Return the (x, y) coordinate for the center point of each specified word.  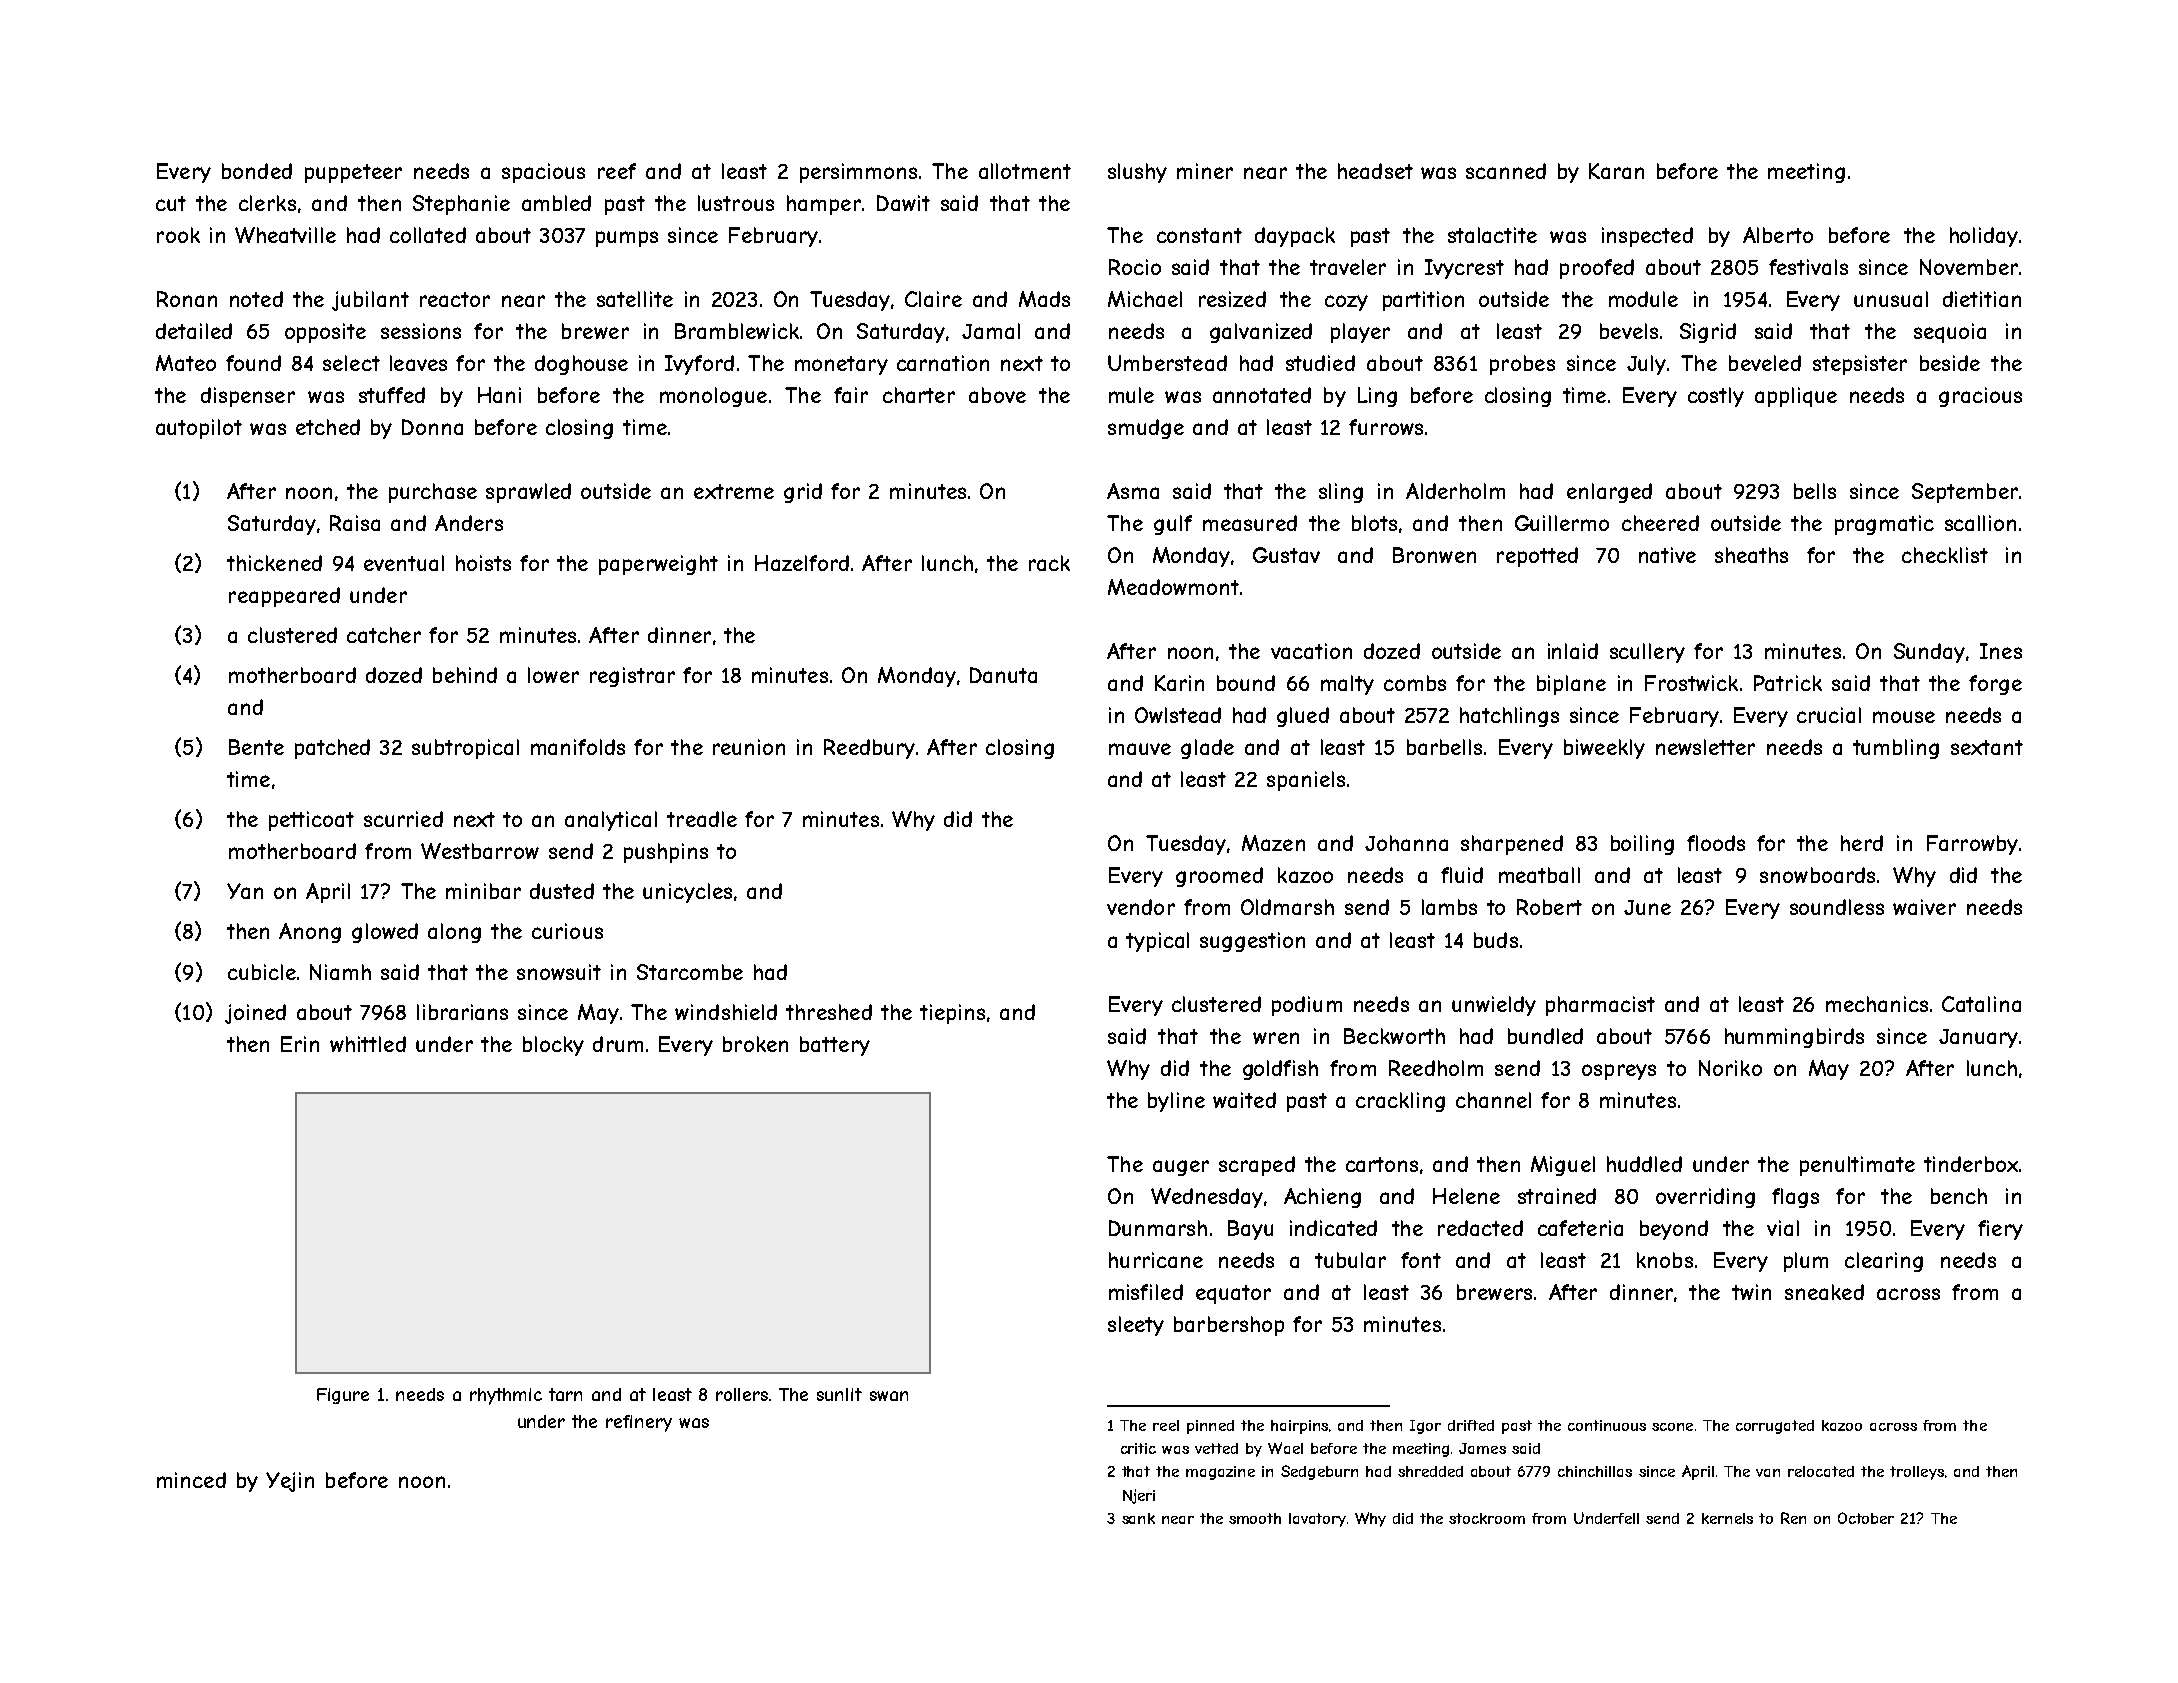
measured (1250, 523)
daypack (1295, 237)
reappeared (284, 597)
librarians (462, 1012)
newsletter (1705, 747)
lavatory (1317, 1520)
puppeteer (353, 173)
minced (191, 1480)
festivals (1808, 267)
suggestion (1252, 942)
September (1965, 493)
